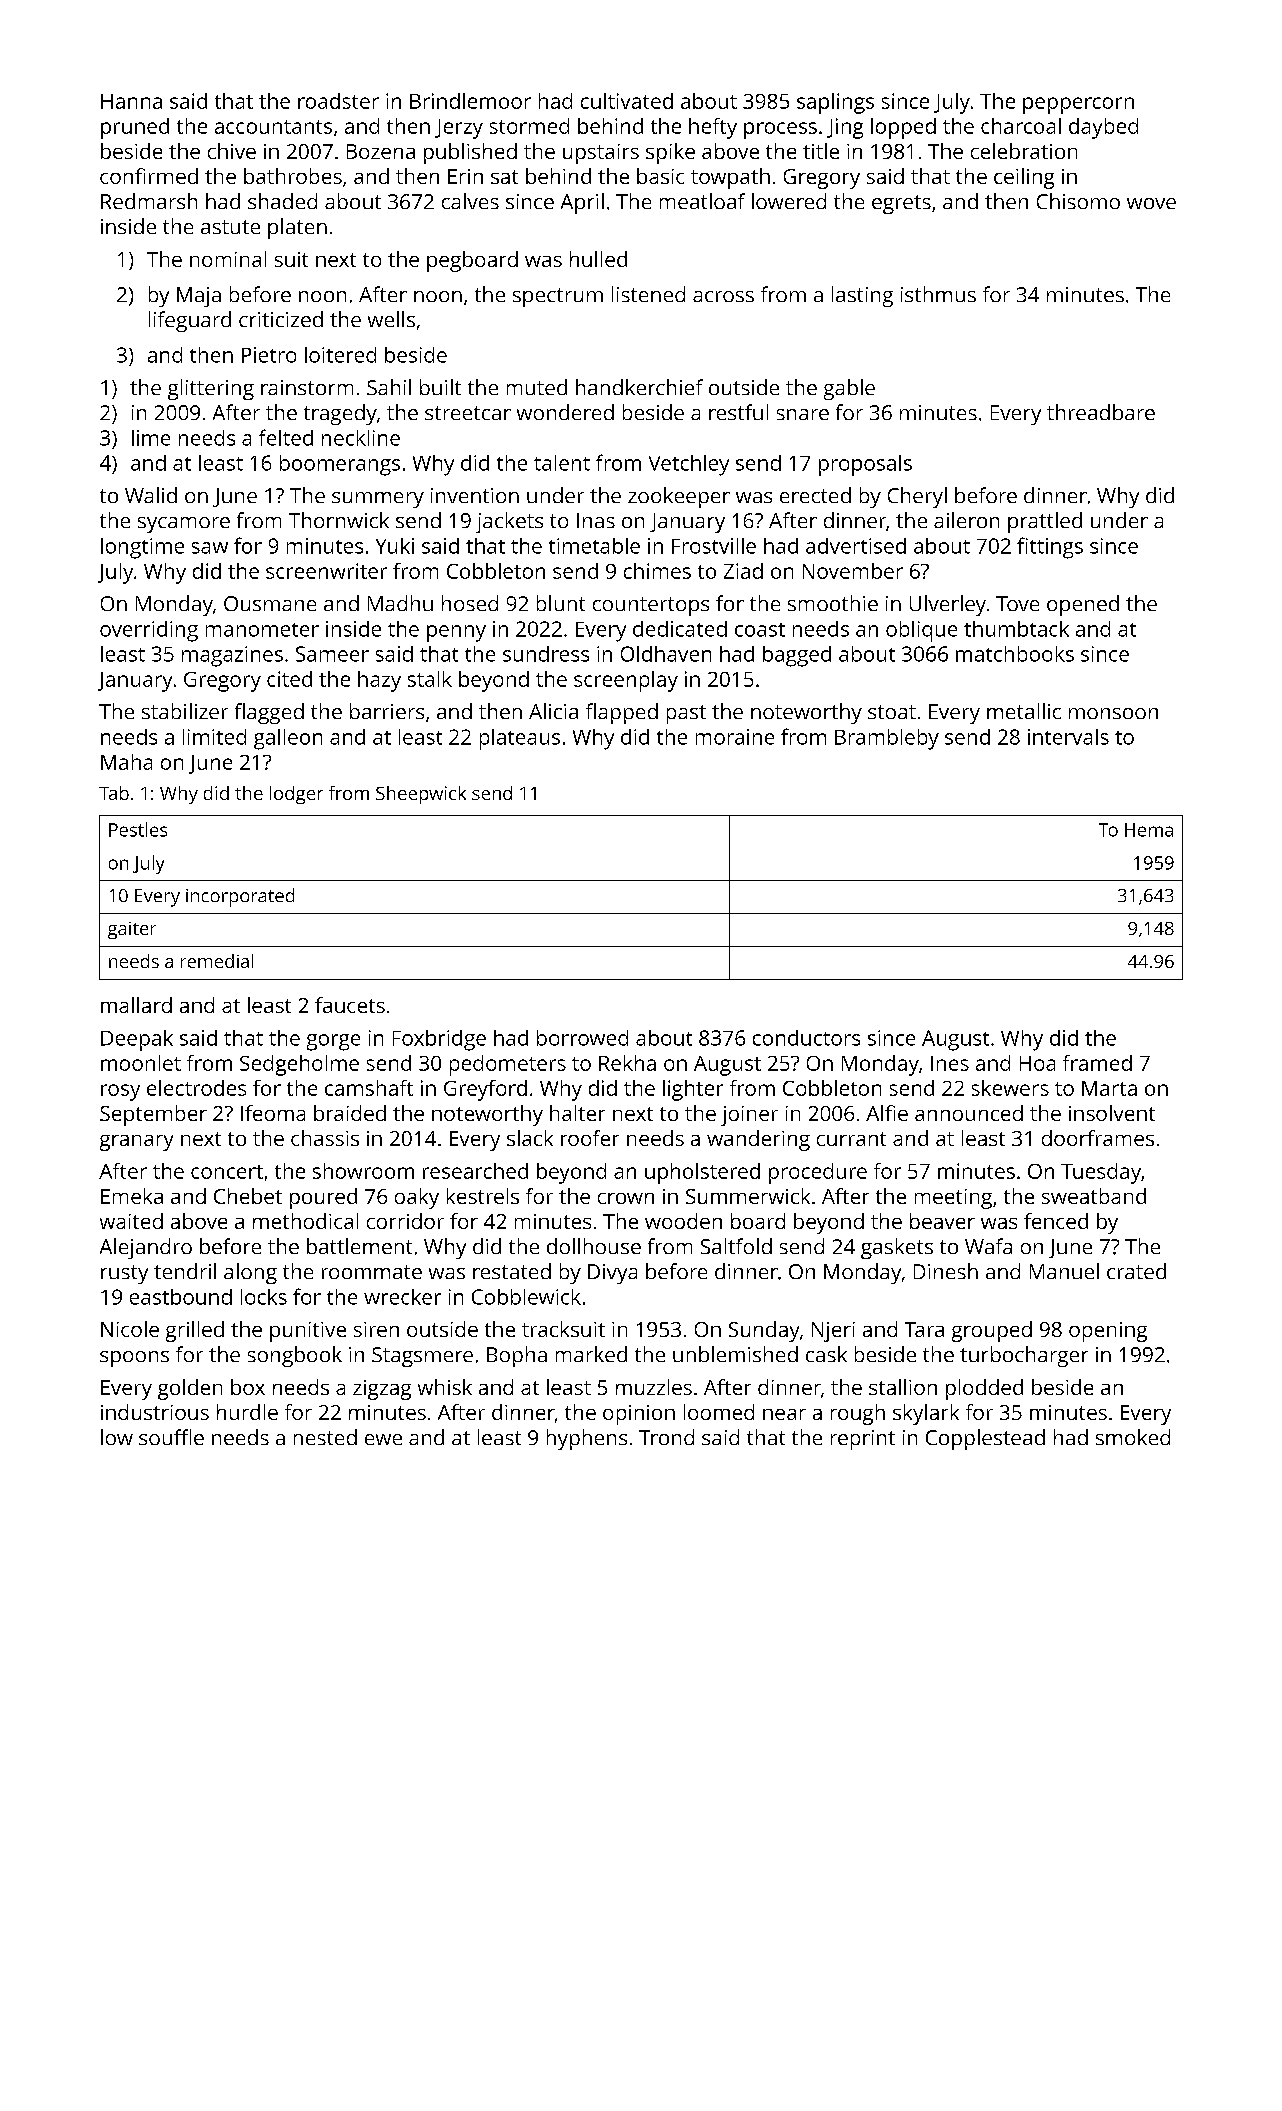 This image has height=2111, width=1282. Describe the element at coordinates (339, 520) in the image. I see `Thornwick` at that location.
